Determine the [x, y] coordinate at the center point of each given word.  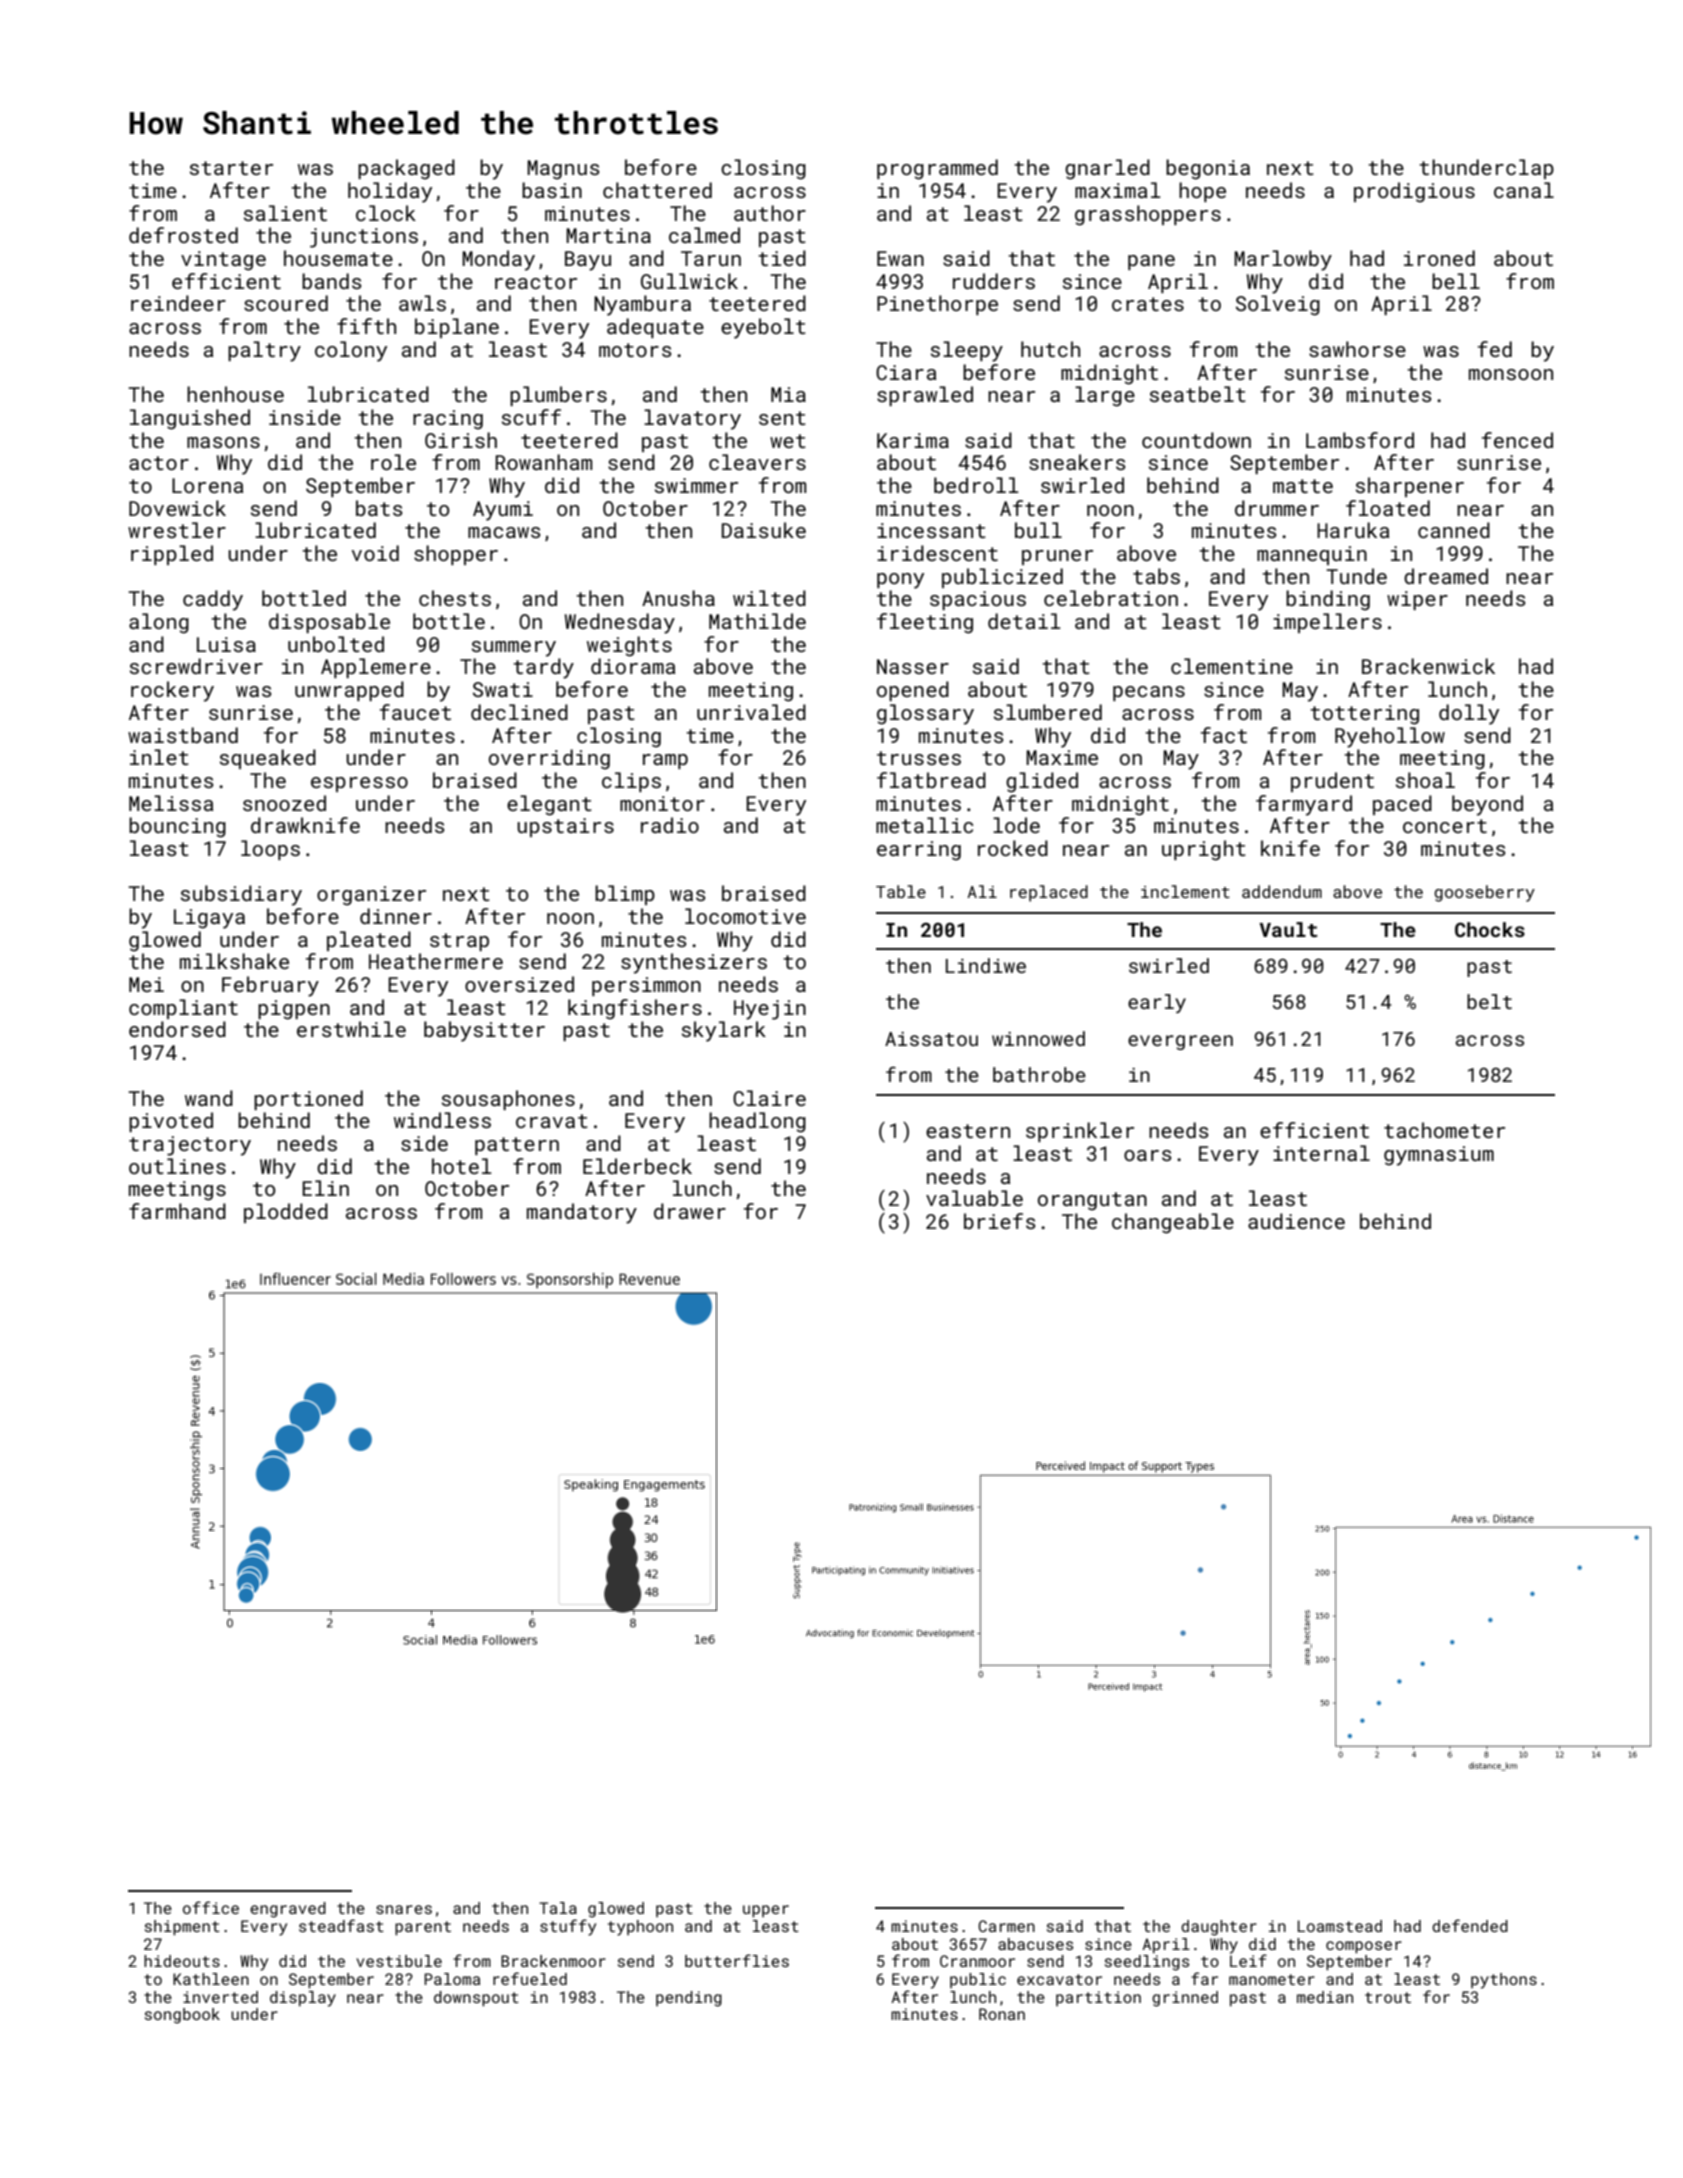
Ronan [1002, 2014]
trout [1388, 1997]
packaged [406, 169]
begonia [1208, 169]
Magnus [563, 170]
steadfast [341, 1925]
